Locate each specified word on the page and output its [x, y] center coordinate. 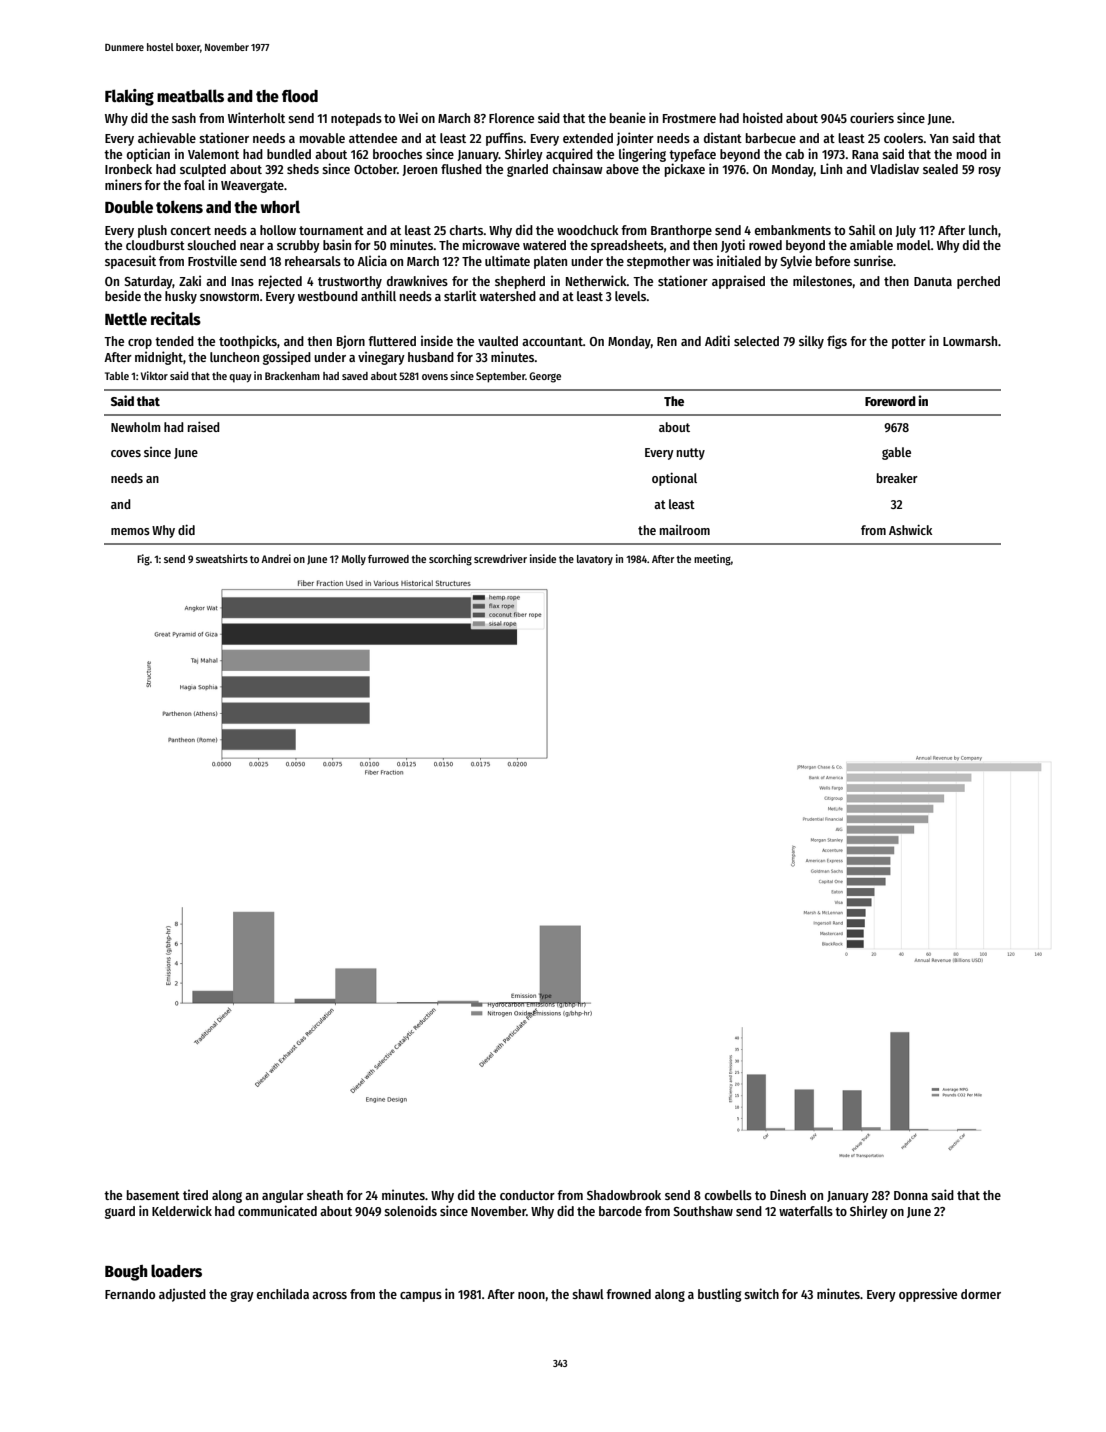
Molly [353, 560]
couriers [872, 117]
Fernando [130, 1294]
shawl [588, 1294]
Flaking [129, 97]
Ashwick [910, 529]
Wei [408, 117]
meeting [712, 560]
